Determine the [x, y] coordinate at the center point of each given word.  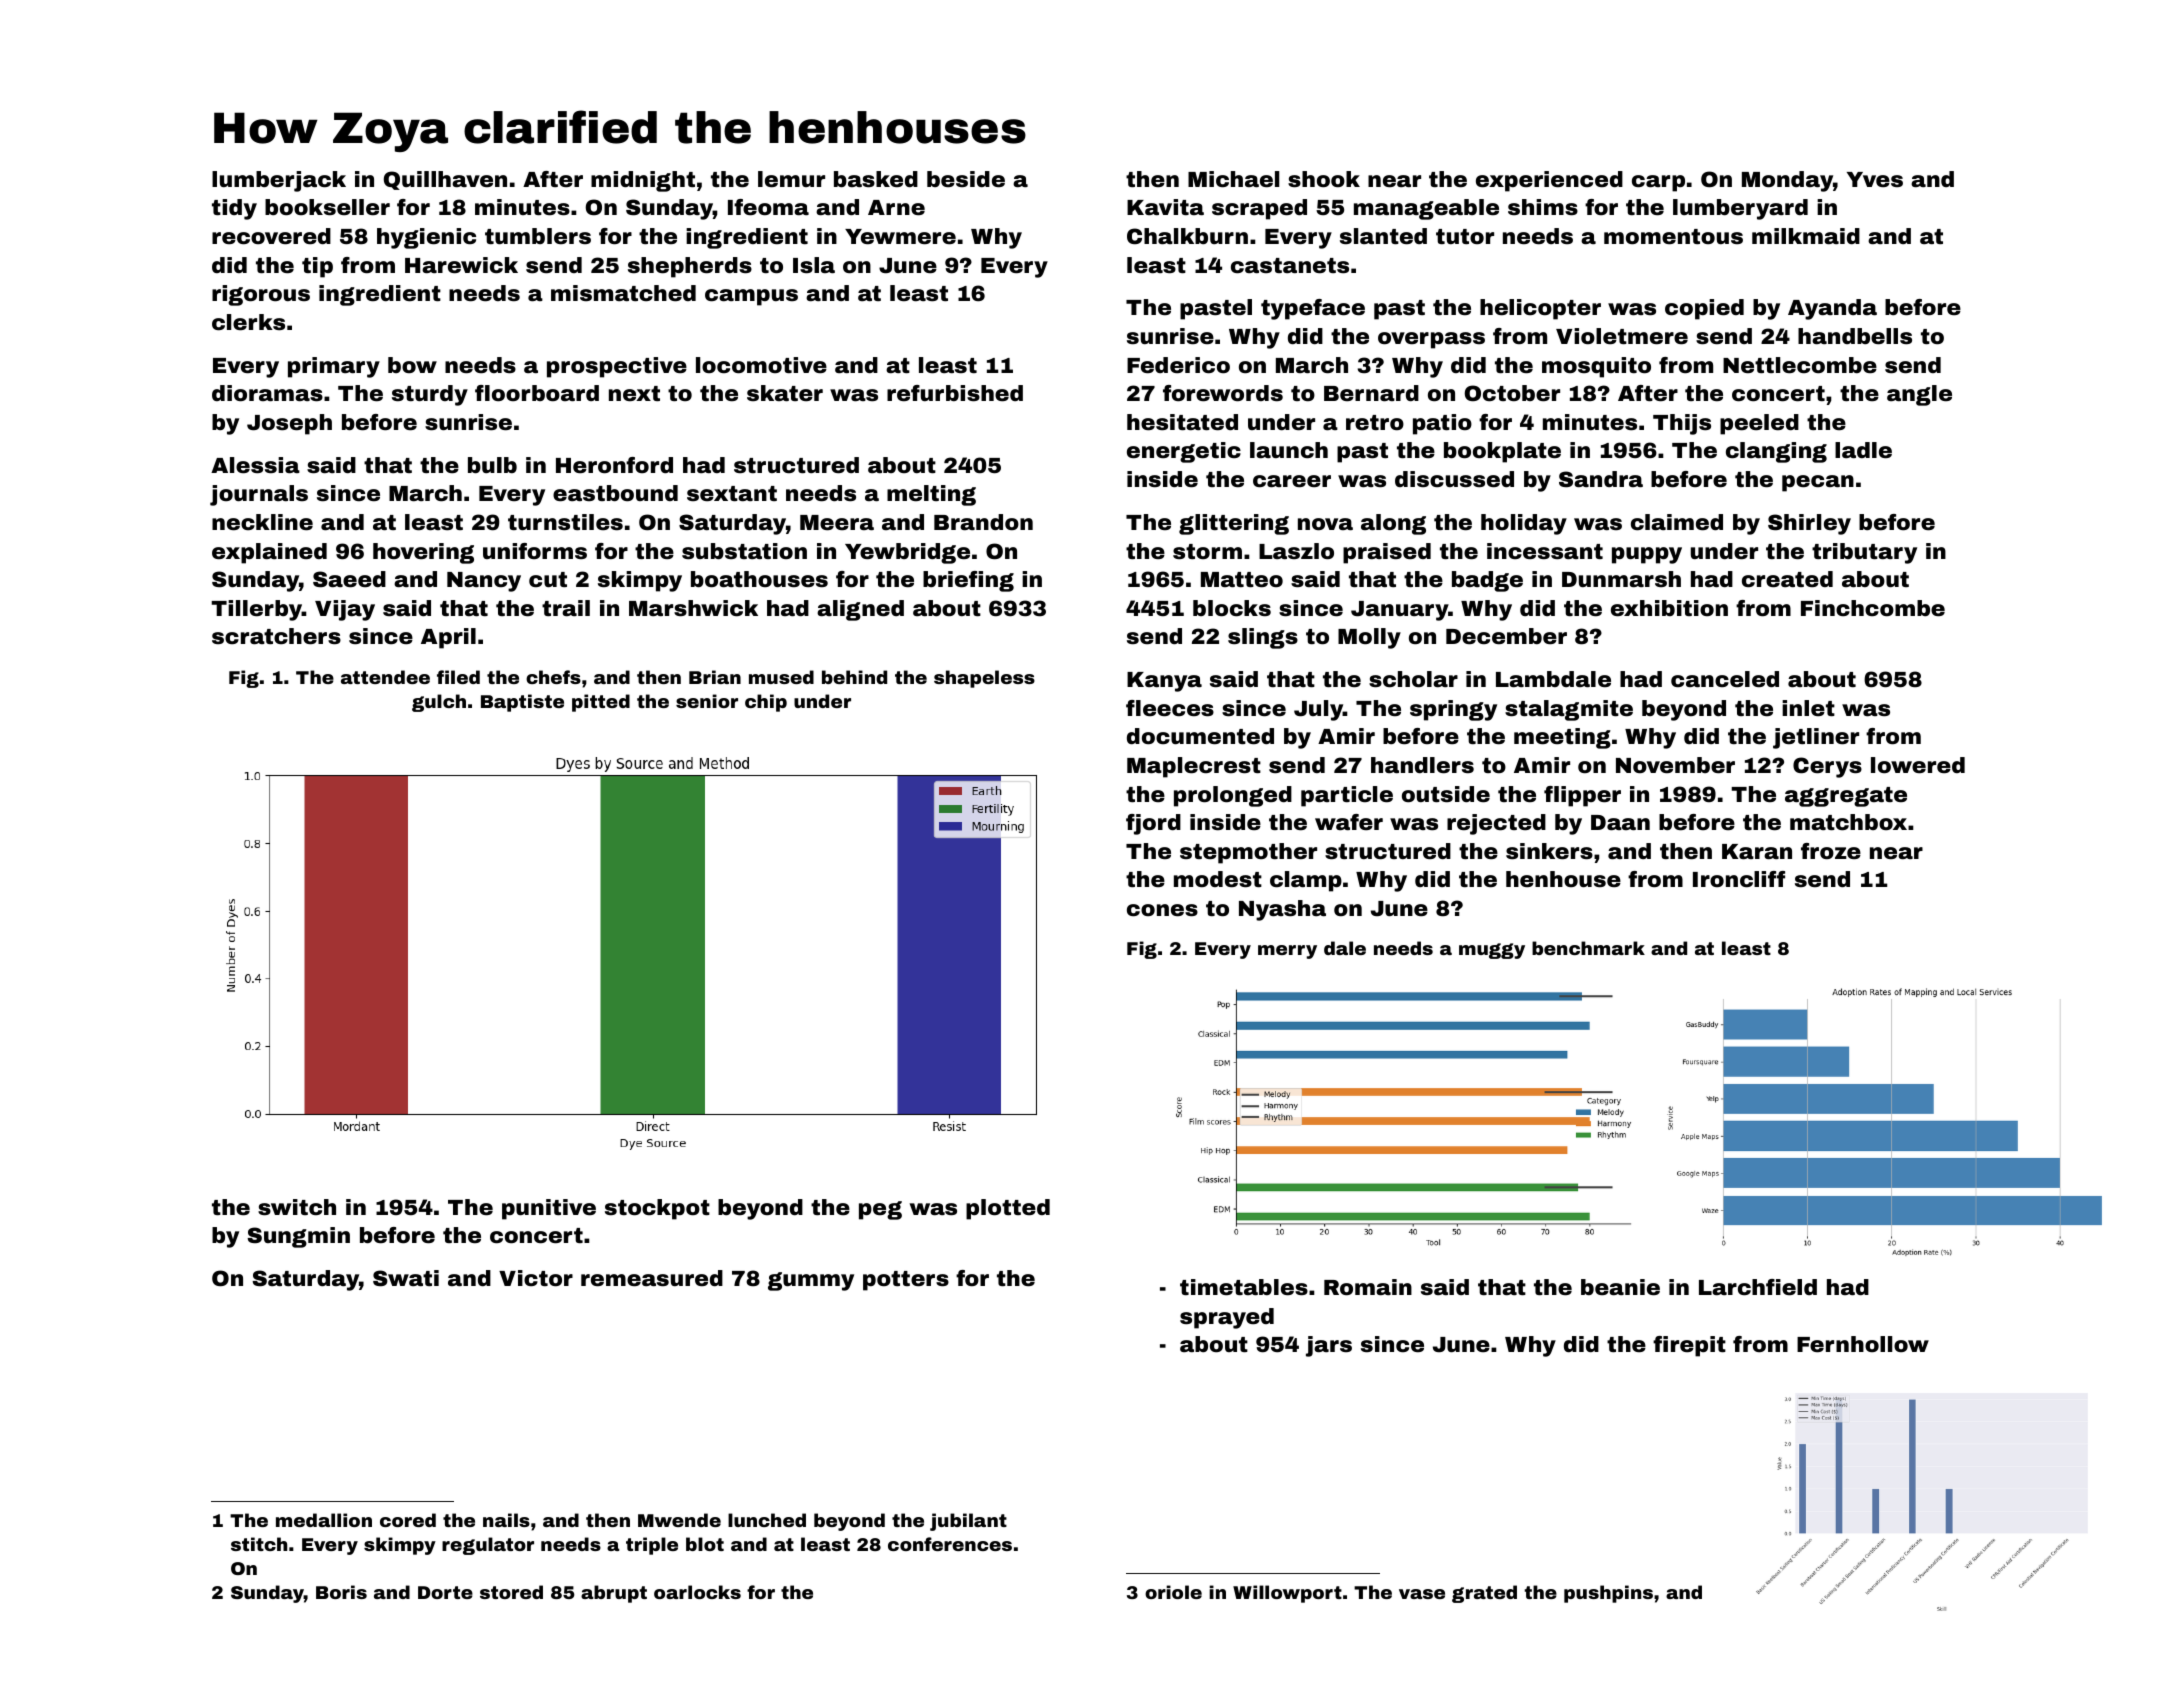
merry [1287, 952]
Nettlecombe [1800, 365]
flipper [1582, 796]
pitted [601, 703]
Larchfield [1758, 1287]
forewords [1223, 393]
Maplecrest [1194, 767]
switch [297, 1207]
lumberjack [279, 181]
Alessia [255, 465]
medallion [324, 1520]
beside [966, 179]
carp [1658, 183]
